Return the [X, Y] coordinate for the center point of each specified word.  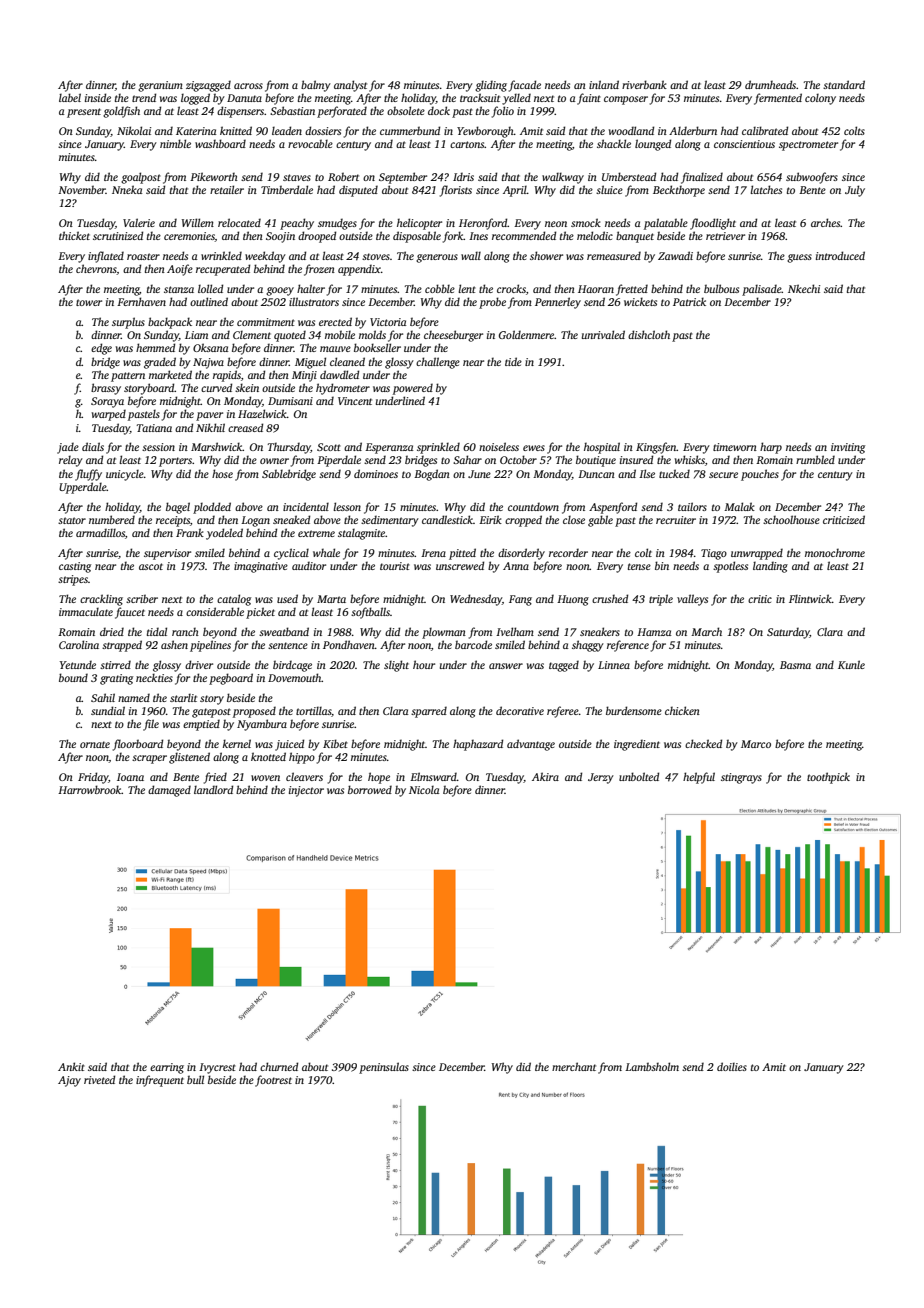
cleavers [304, 776]
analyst [350, 86]
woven [265, 778]
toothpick [828, 778]
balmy [316, 86]
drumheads [770, 84]
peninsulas [384, 1068]
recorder [568, 552]
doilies [732, 1066]
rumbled [815, 459]
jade [68, 448]
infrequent [160, 1081]
